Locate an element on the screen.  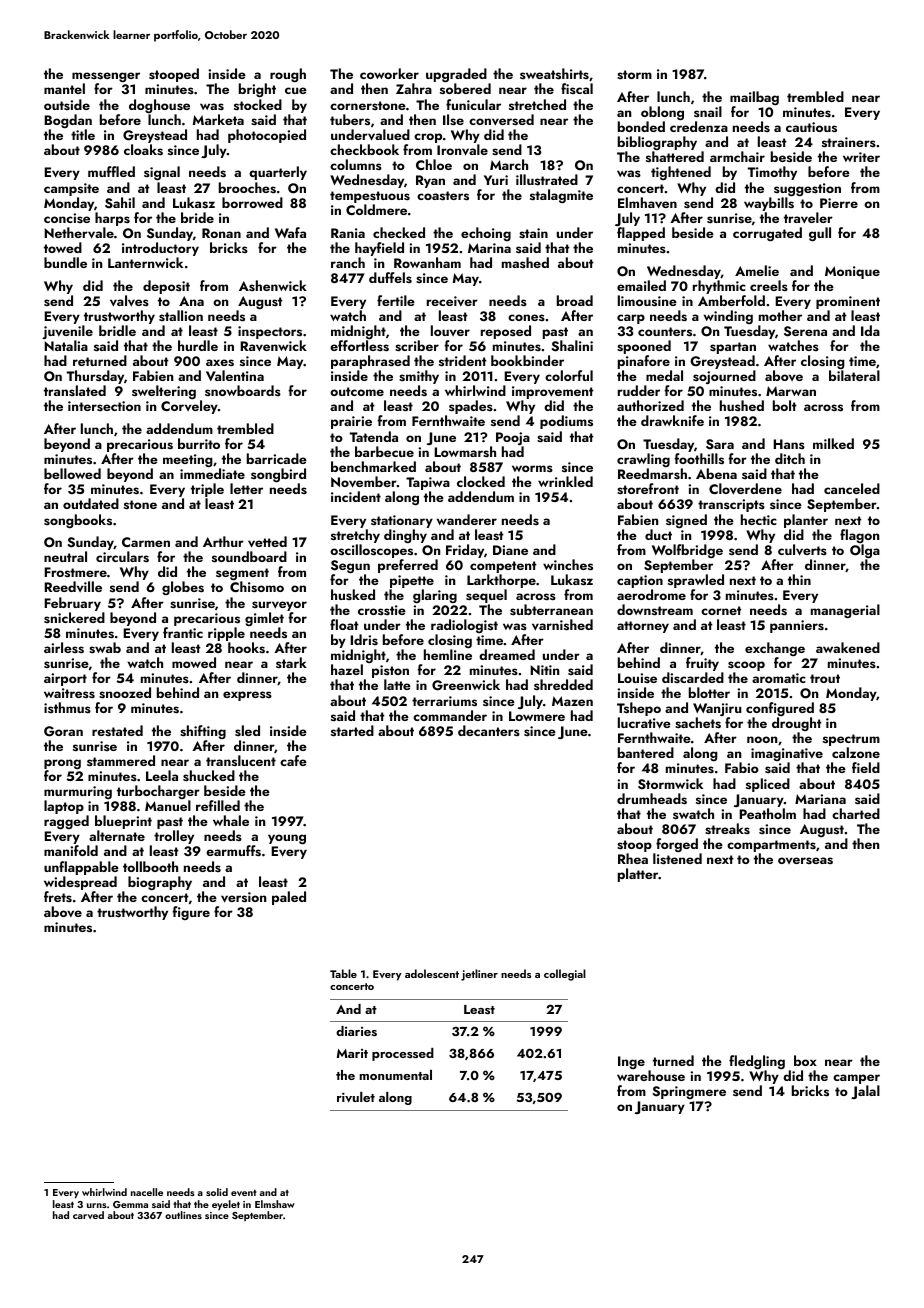
express is located at coordinates (247, 696).
